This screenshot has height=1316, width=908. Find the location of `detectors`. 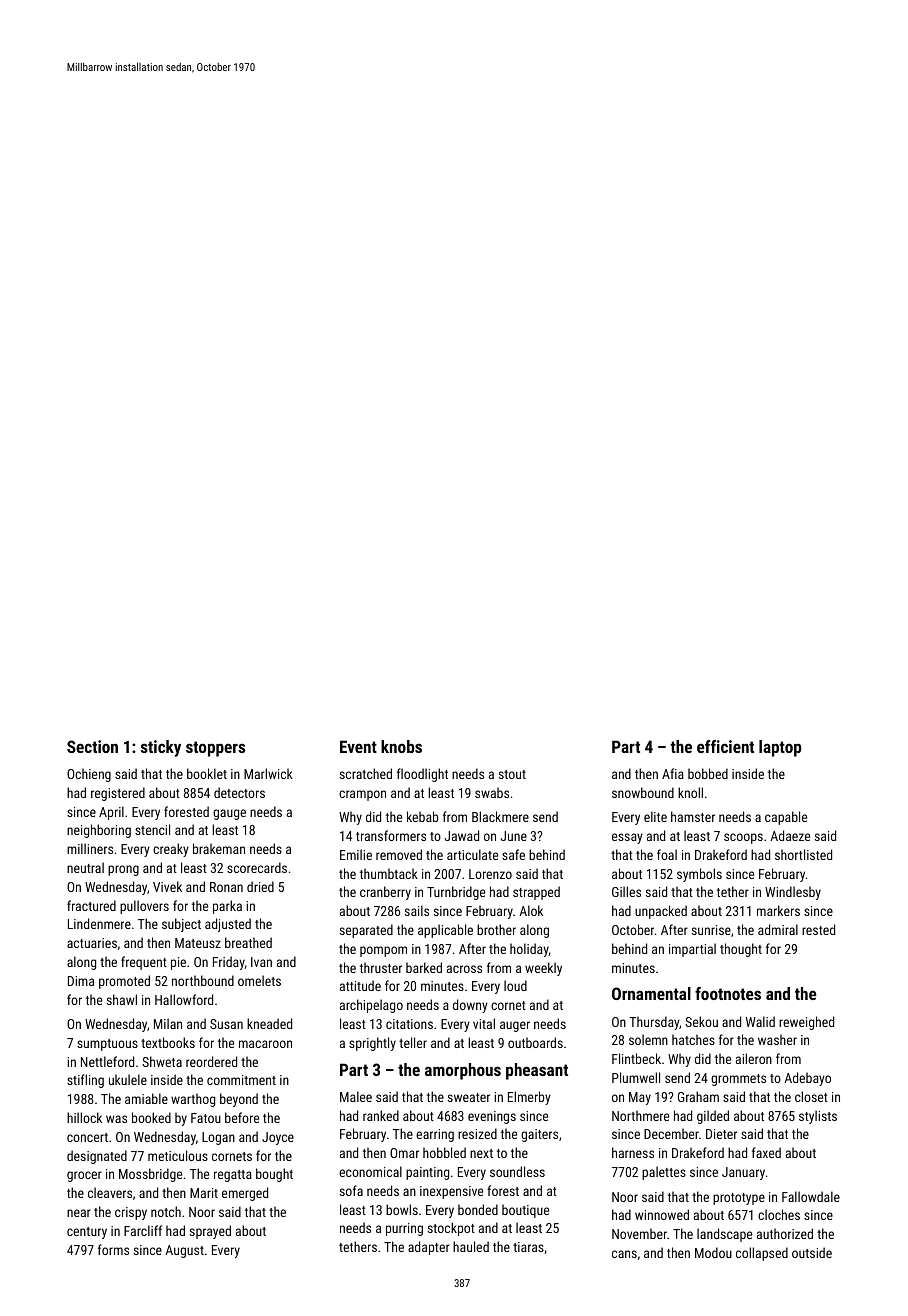

detectors is located at coordinates (239, 792).
